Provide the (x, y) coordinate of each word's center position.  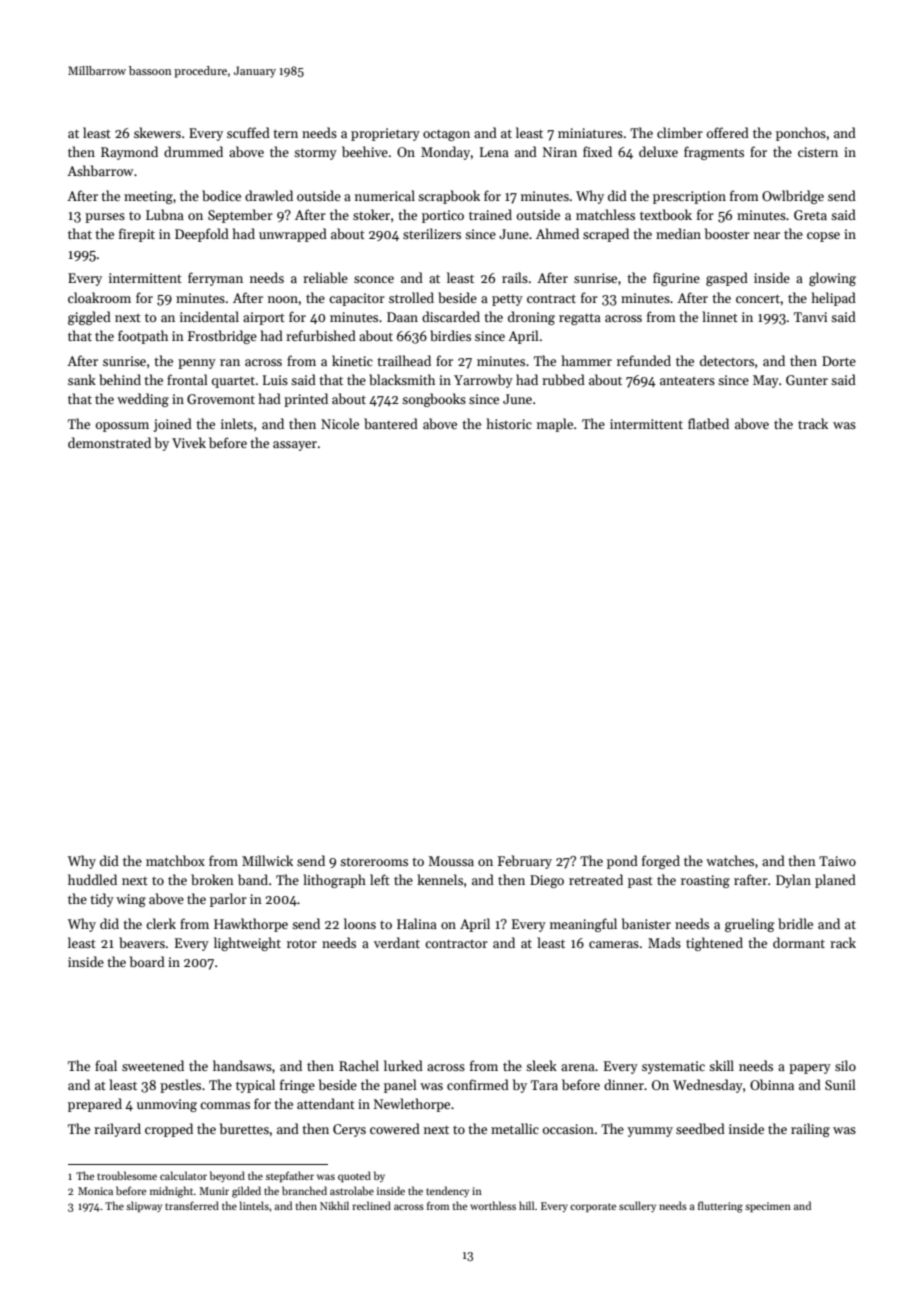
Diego (547, 881)
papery (810, 1069)
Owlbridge (793, 197)
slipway (144, 1206)
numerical (385, 195)
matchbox (175, 860)
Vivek (189, 442)
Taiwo (837, 861)
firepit (137, 235)
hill (526, 1205)
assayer (295, 446)
